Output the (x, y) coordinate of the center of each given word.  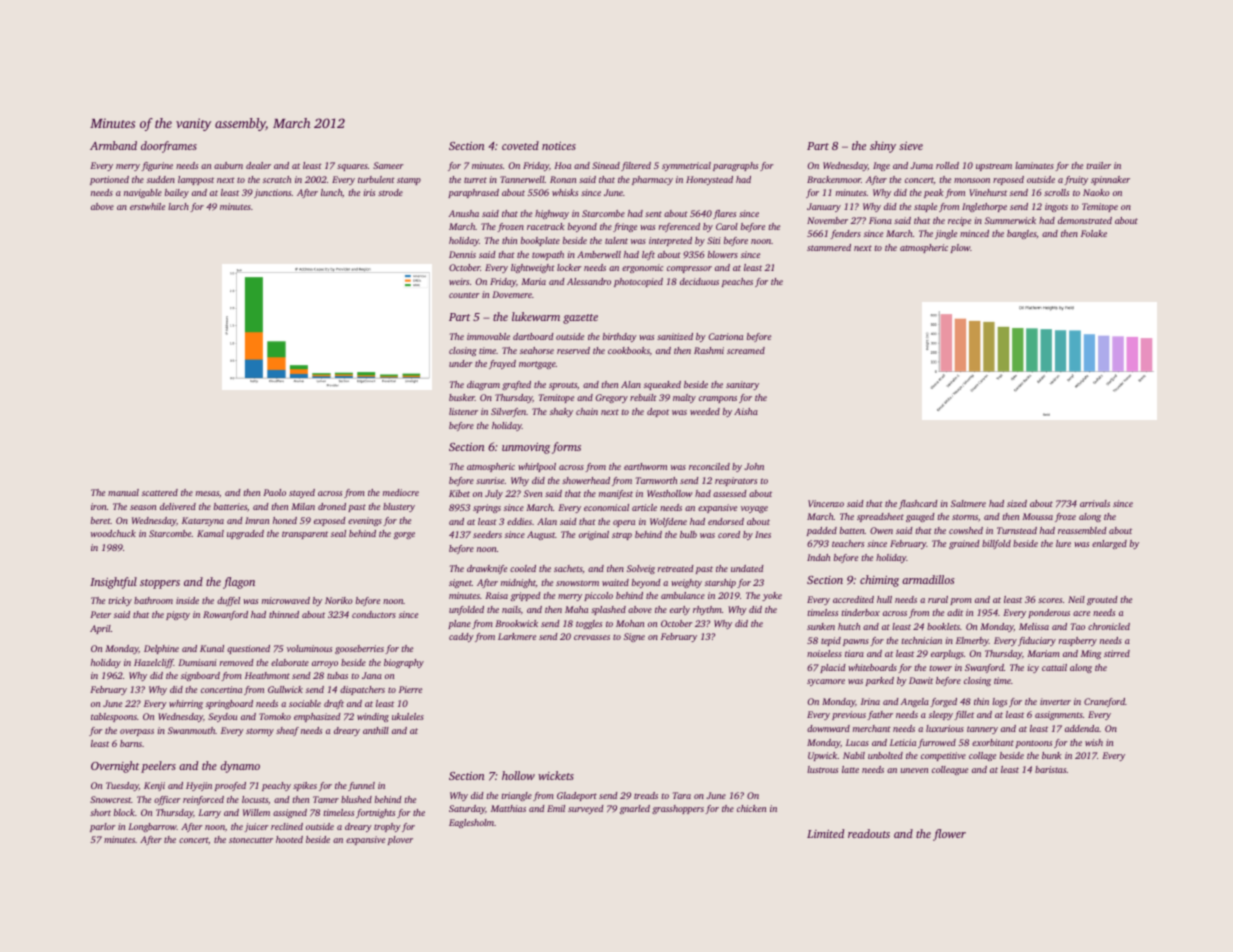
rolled (947, 165)
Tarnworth (656, 480)
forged (943, 702)
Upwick (823, 756)
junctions (272, 193)
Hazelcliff (154, 663)
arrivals (1095, 503)
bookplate (540, 241)
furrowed (937, 743)
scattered (160, 492)
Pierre (410, 689)
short (100, 812)
